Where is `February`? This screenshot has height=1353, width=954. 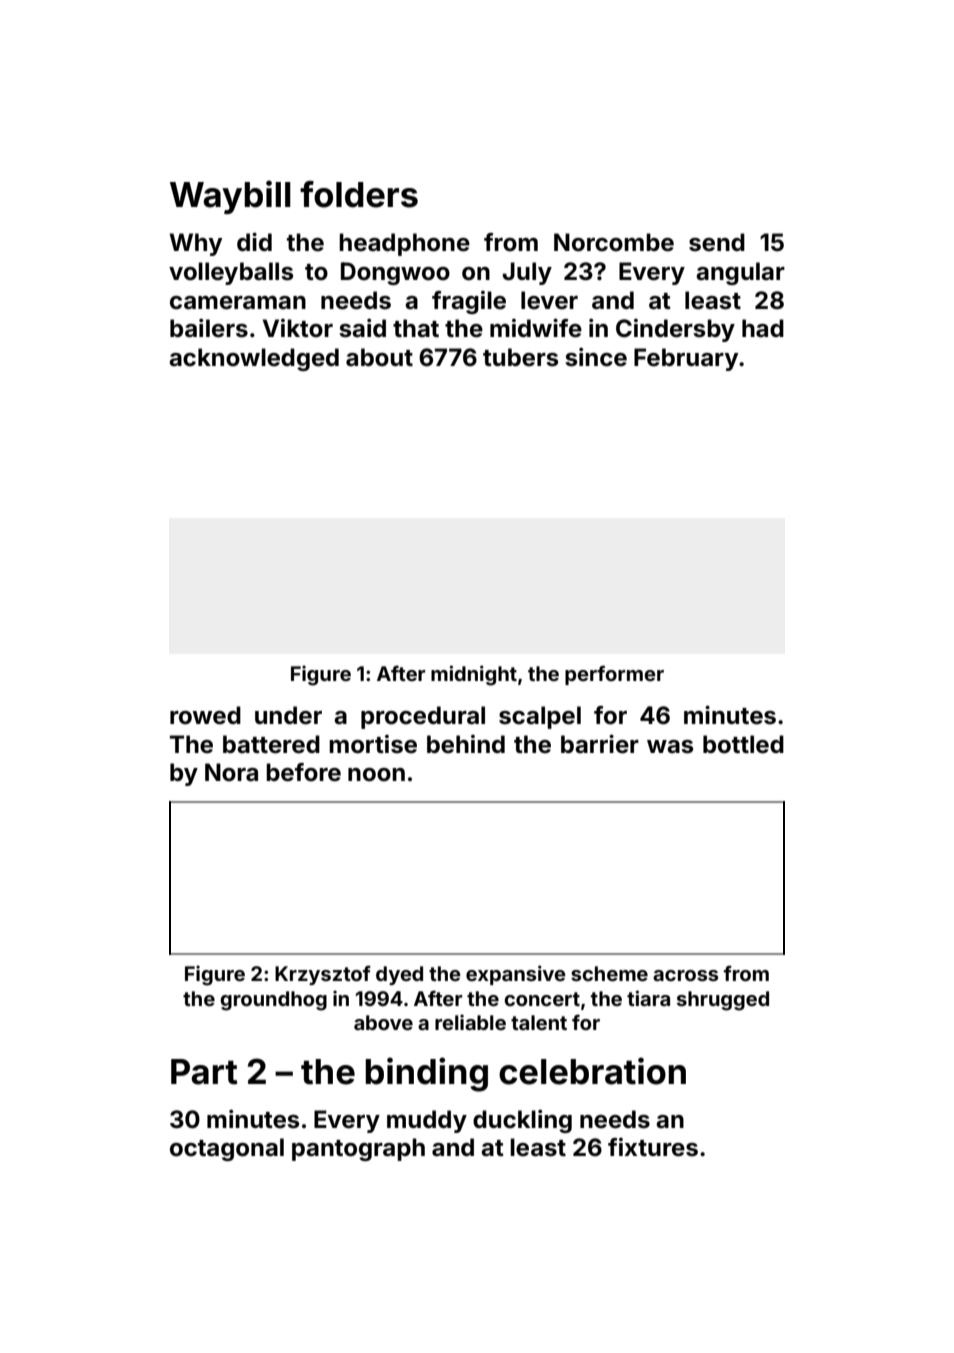
February is located at coordinates (686, 359).
